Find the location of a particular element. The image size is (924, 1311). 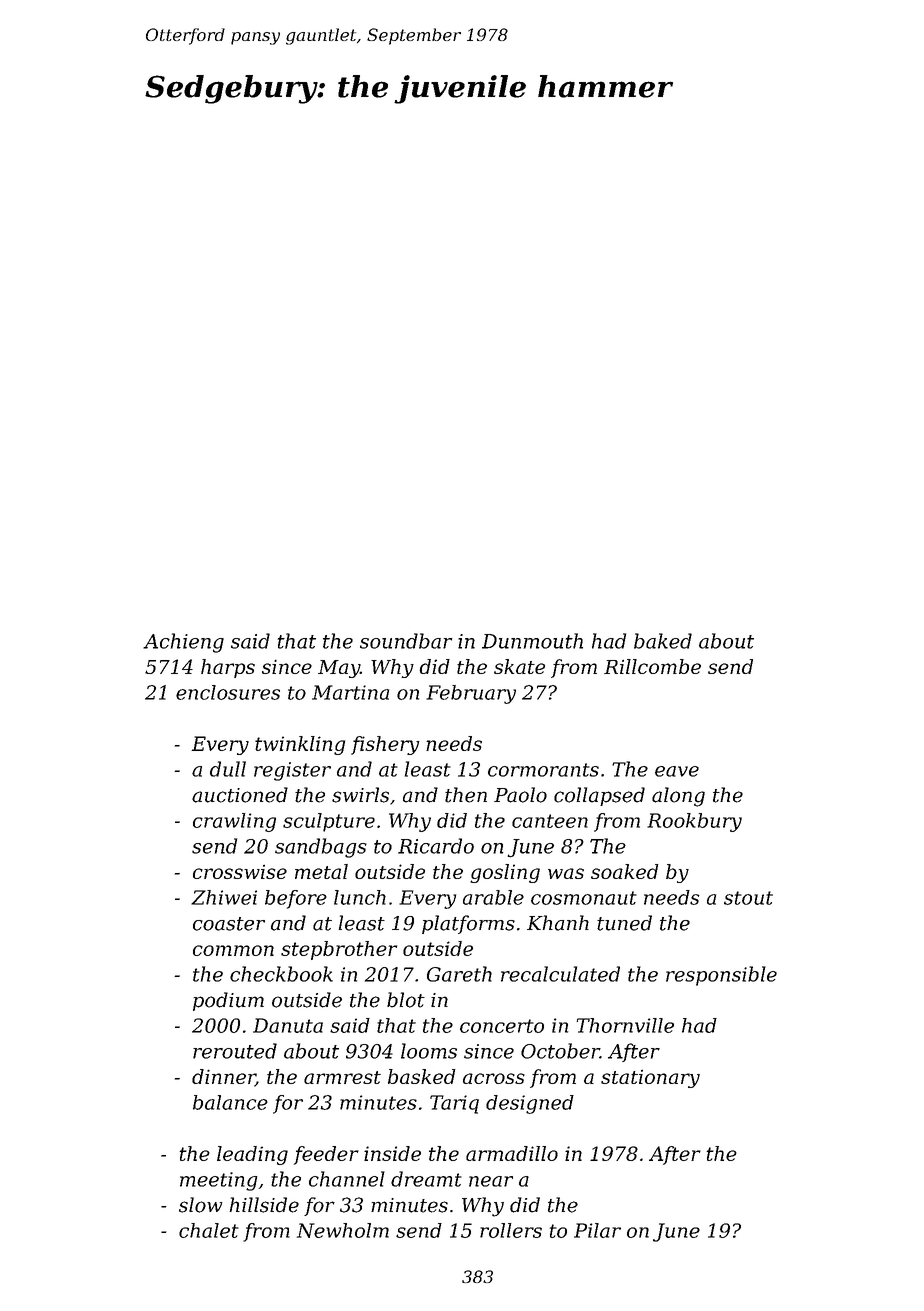

harps is located at coordinates (228, 668).
